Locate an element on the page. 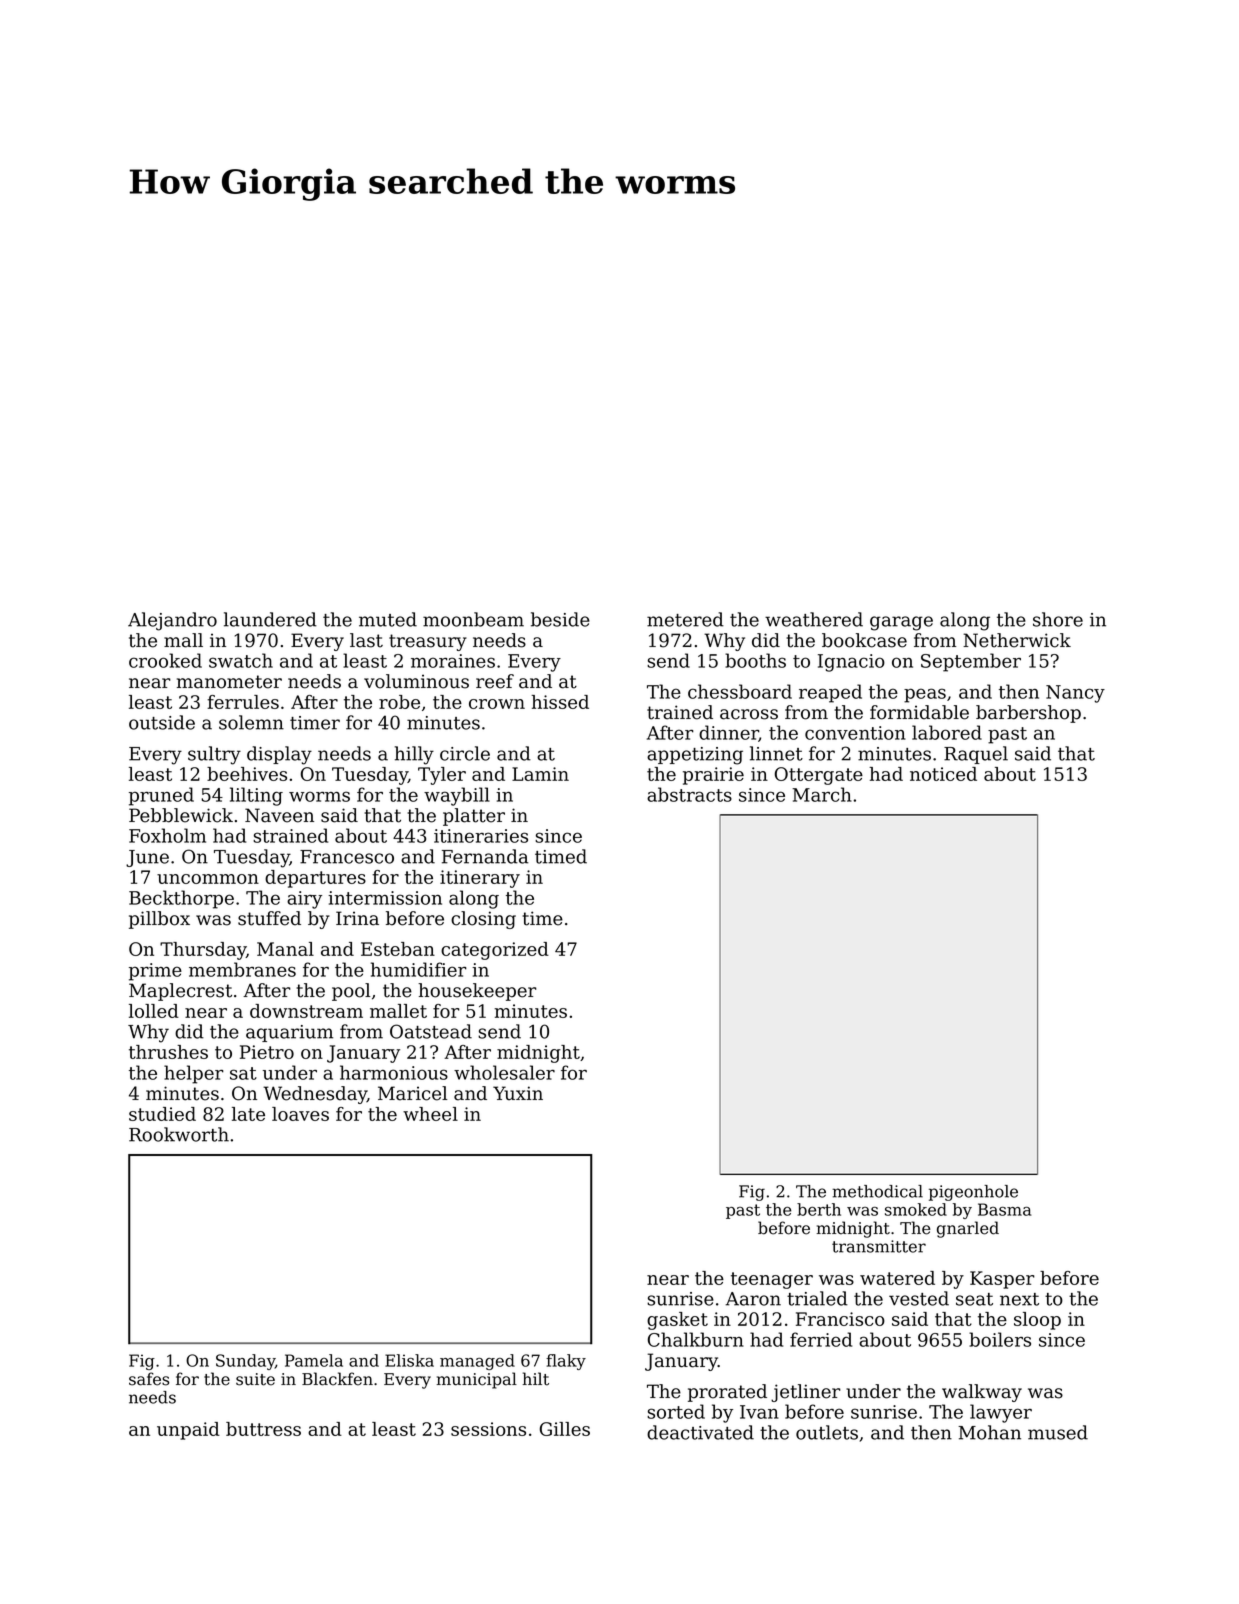 The width and height of the document is (1239, 1604). downstream is located at coordinates (306, 1011).
